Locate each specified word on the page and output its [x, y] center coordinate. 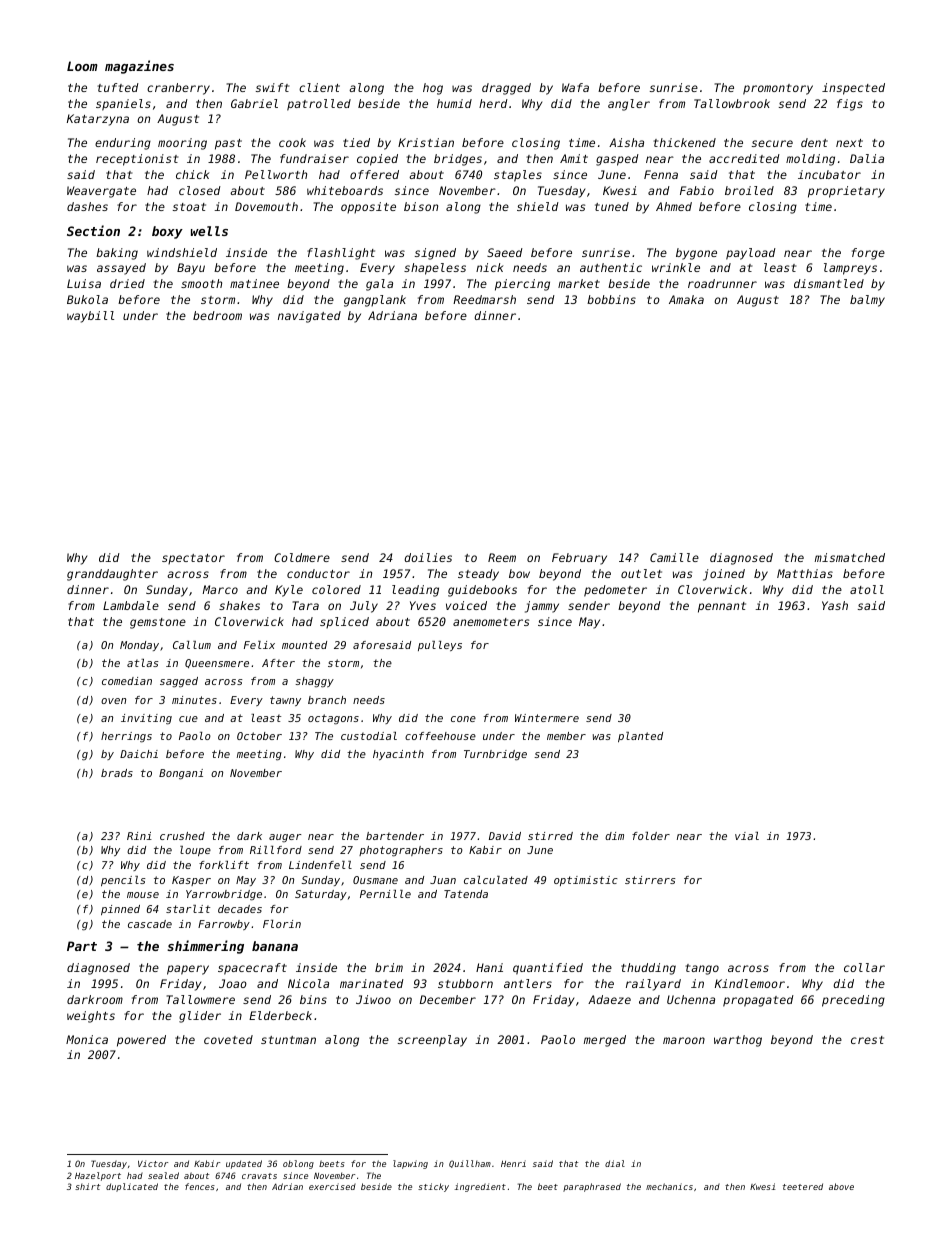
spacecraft [252, 969]
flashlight [341, 254]
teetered [803, 1186]
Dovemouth [266, 206]
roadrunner [722, 283]
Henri [513, 1163]
